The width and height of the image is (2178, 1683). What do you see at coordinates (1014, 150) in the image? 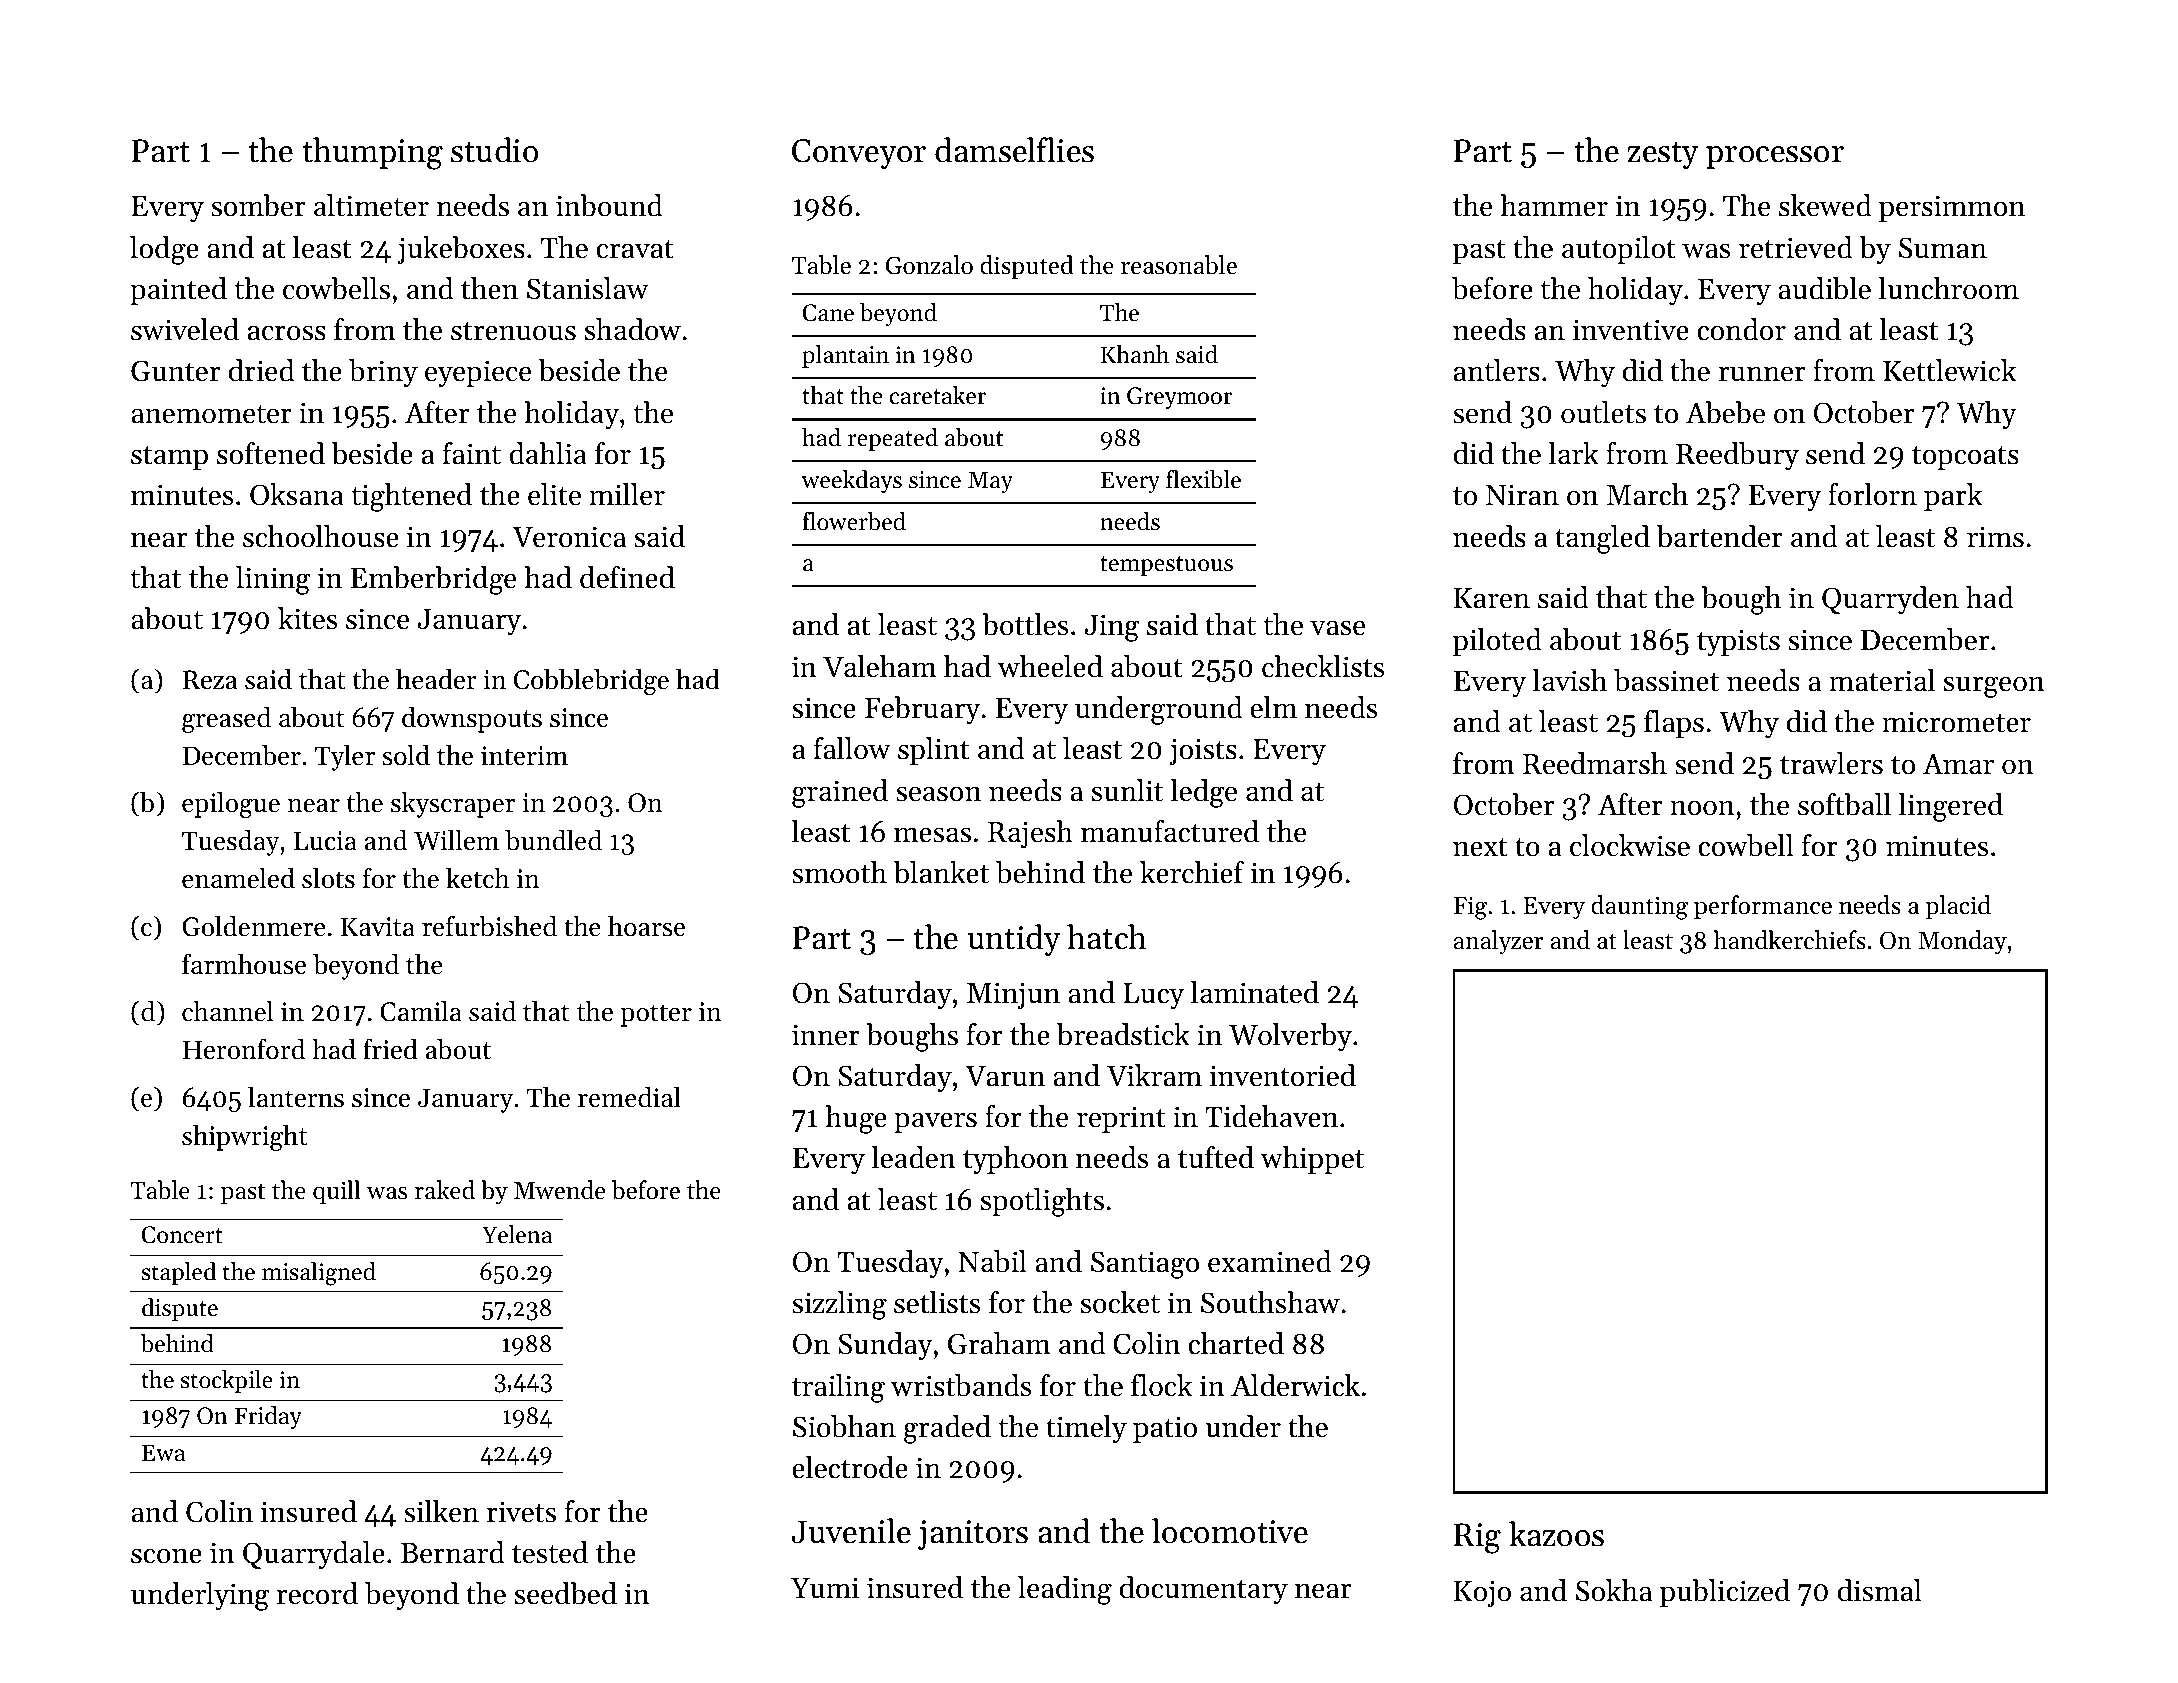
I see `damselflies` at bounding box center [1014, 150].
